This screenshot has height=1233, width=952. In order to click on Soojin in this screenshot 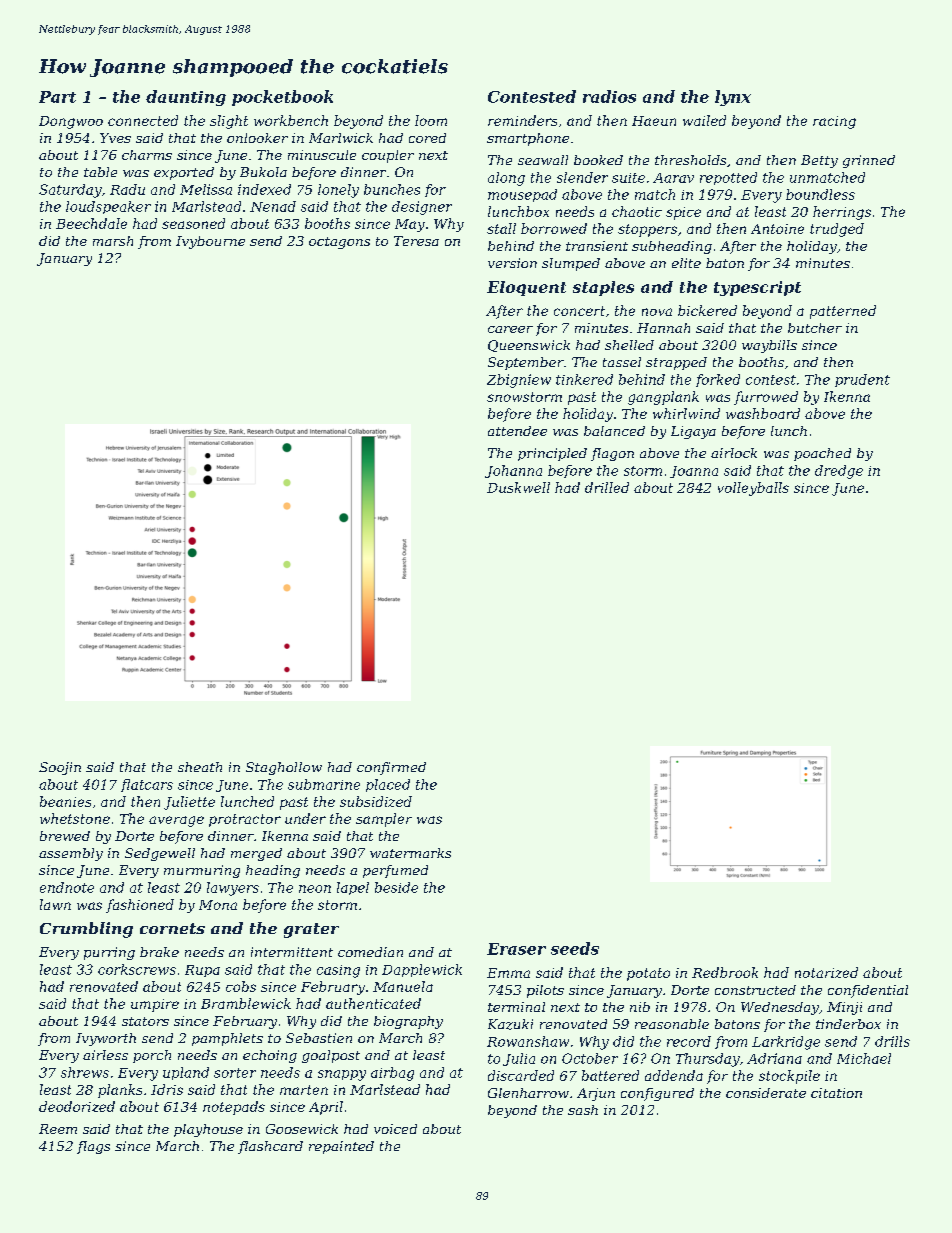, I will do `click(60, 768)`.
